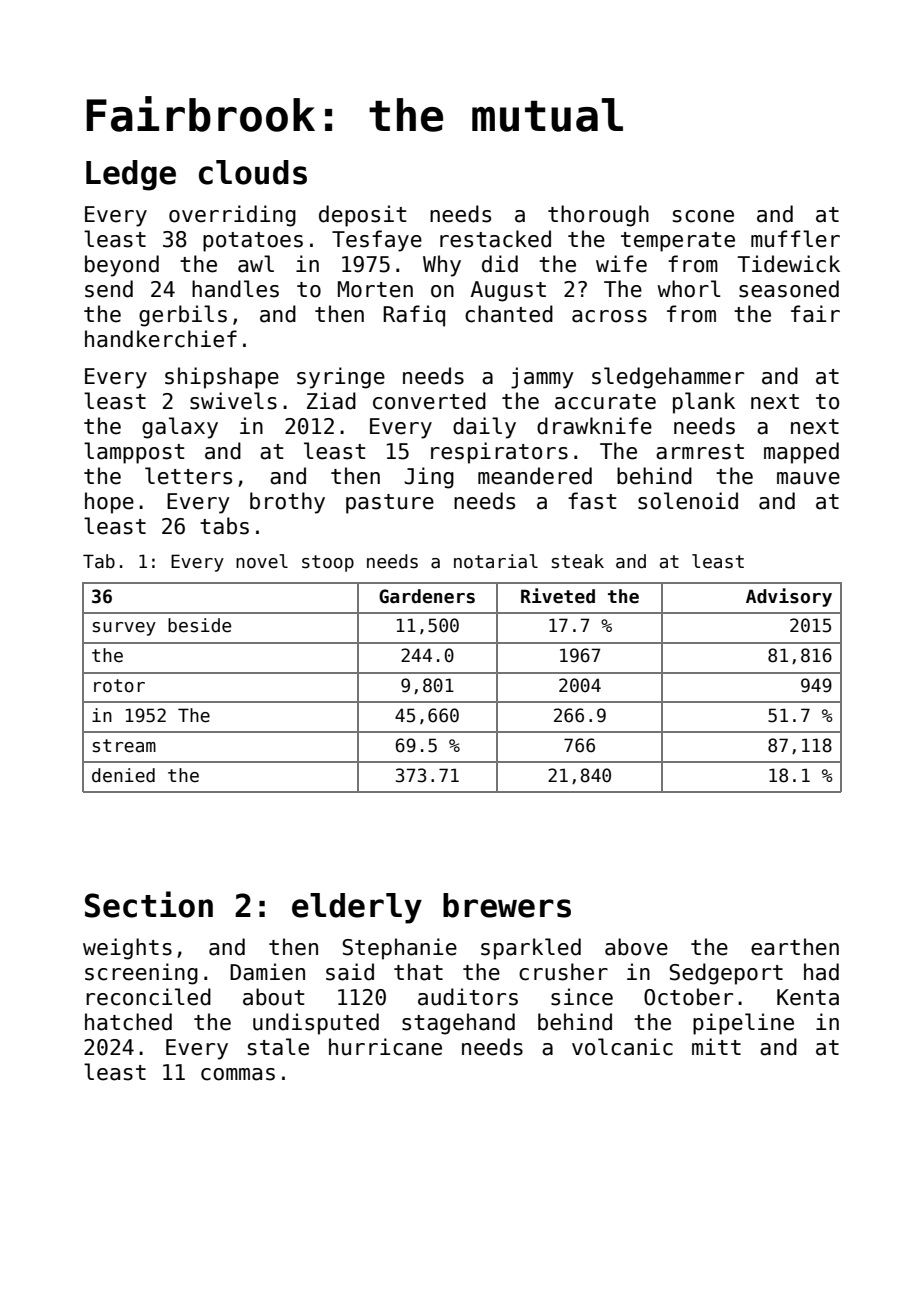  Describe the element at coordinates (119, 686) in the document. I see `rotor` at that location.
